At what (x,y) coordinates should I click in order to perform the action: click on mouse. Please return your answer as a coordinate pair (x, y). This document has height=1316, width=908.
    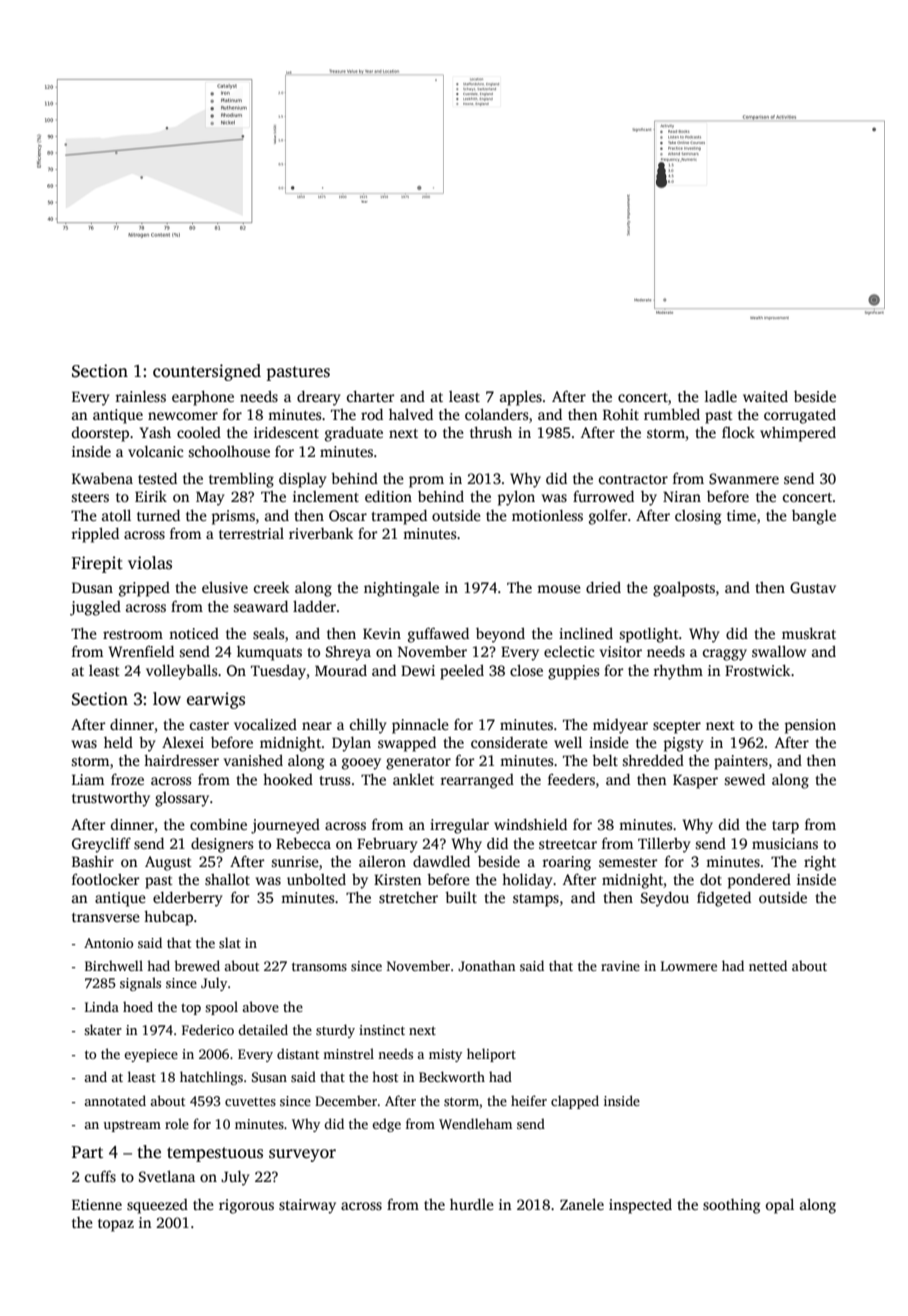
    Looking at the image, I should click on (559, 589).
